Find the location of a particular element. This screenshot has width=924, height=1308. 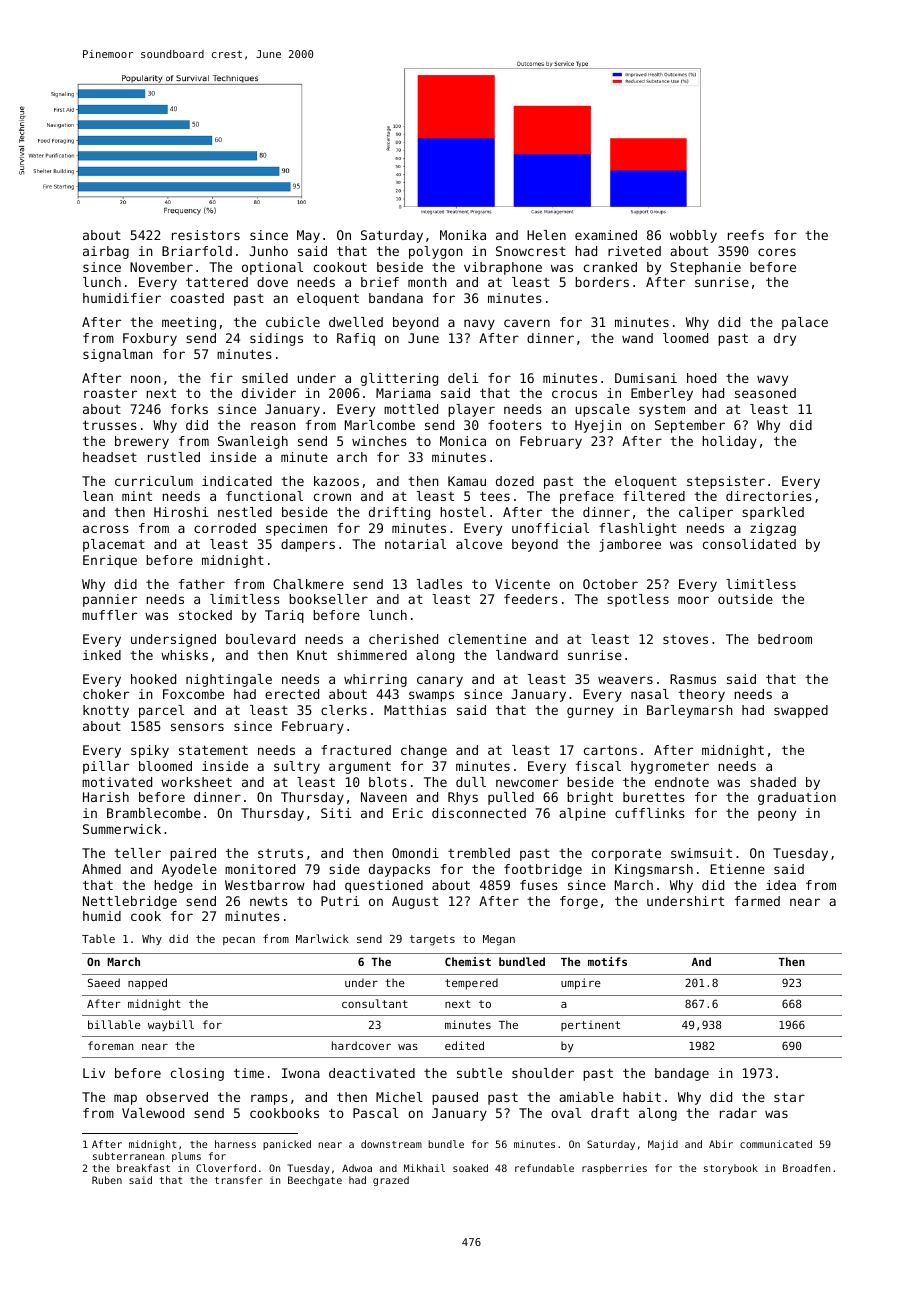

reefs is located at coordinates (746, 235).
